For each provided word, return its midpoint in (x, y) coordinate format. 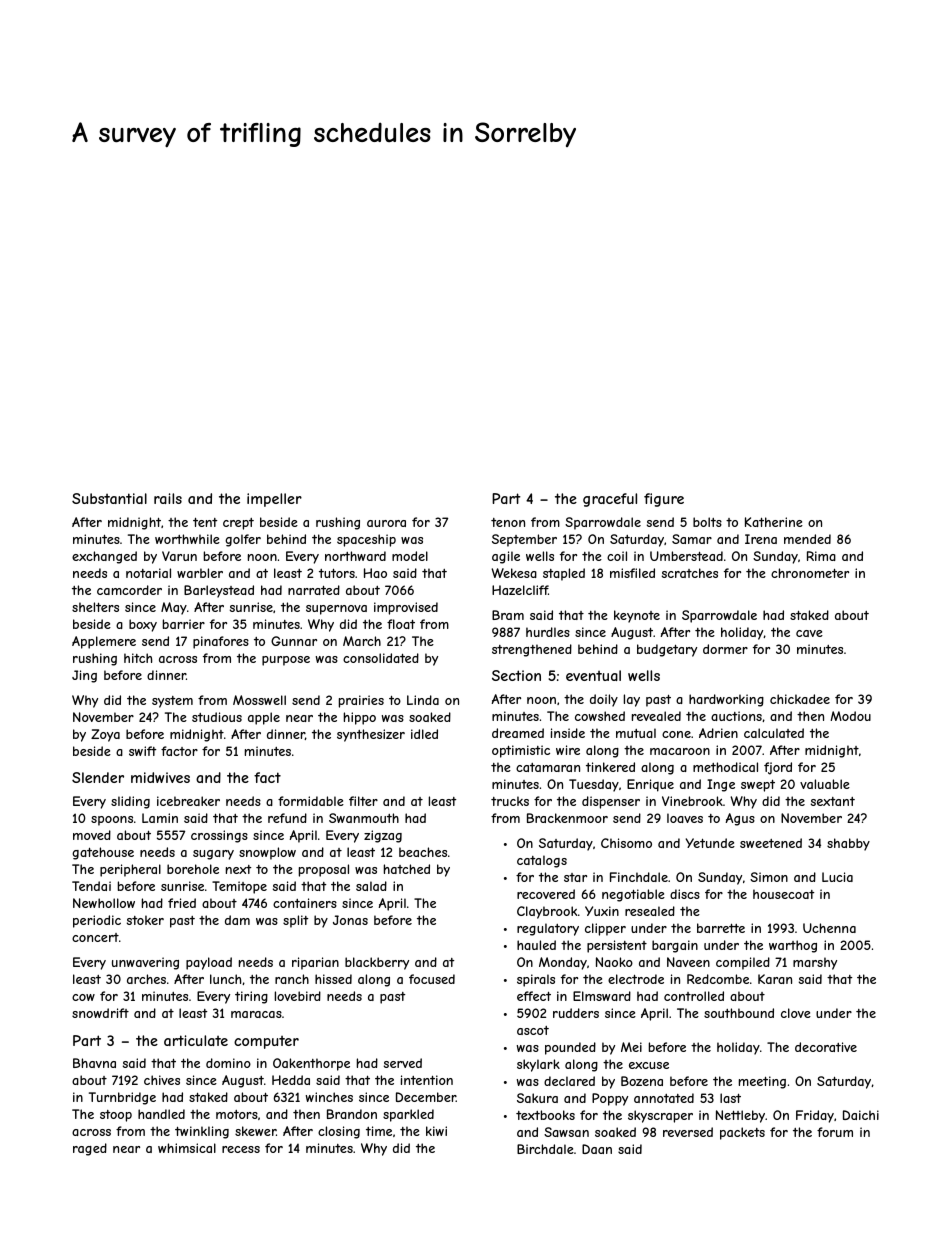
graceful (610, 500)
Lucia (837, 877)
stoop (116, 1116)
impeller (274, 500)
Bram (508, 615)
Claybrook (547, 912)
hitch (138, 658)
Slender (98, 777)
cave (809, 633)
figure (664, 500)
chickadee (800, 699)
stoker (145, 920)
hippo (360, 718)
